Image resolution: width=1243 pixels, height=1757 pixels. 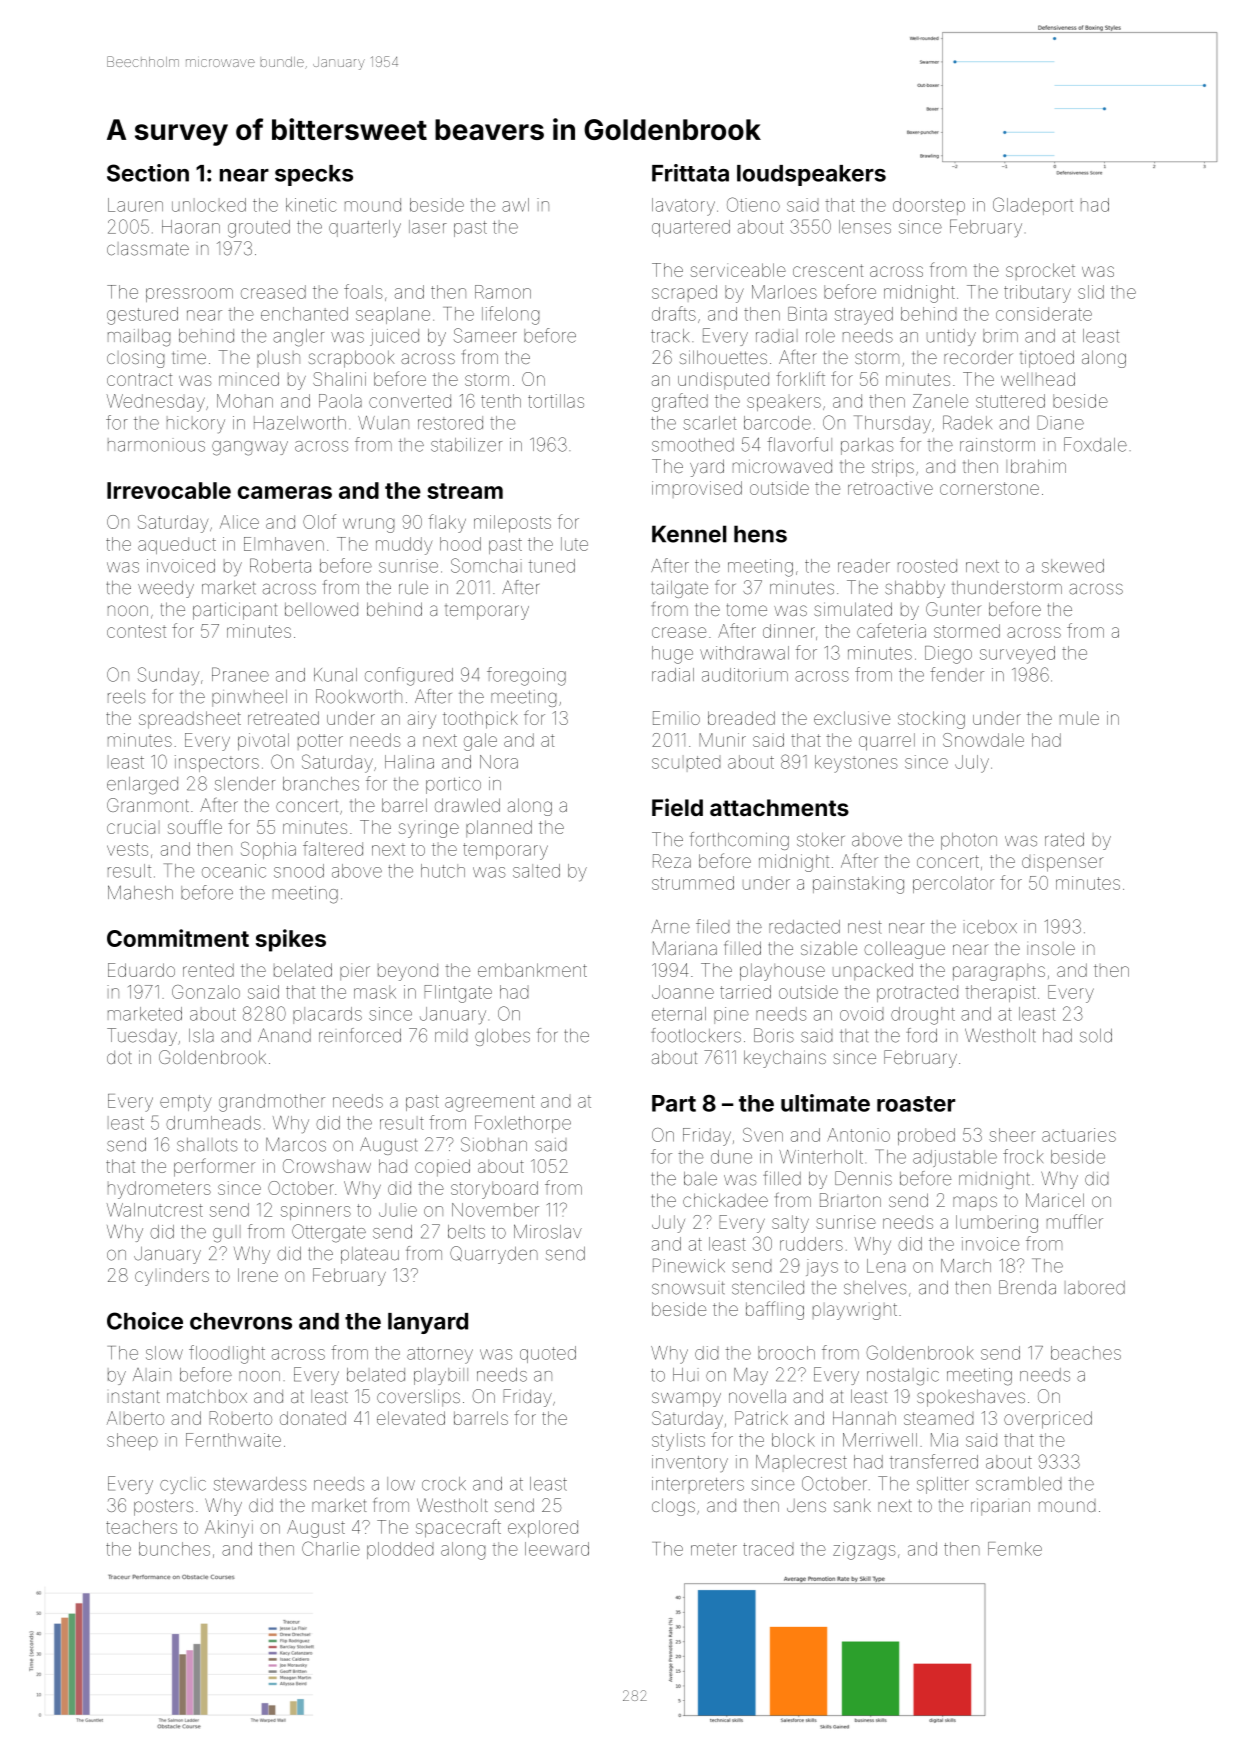 What do you see at coordinates (1095, 444) in the page?
I see `Foxdale` at bounding box center [1095, 444].
